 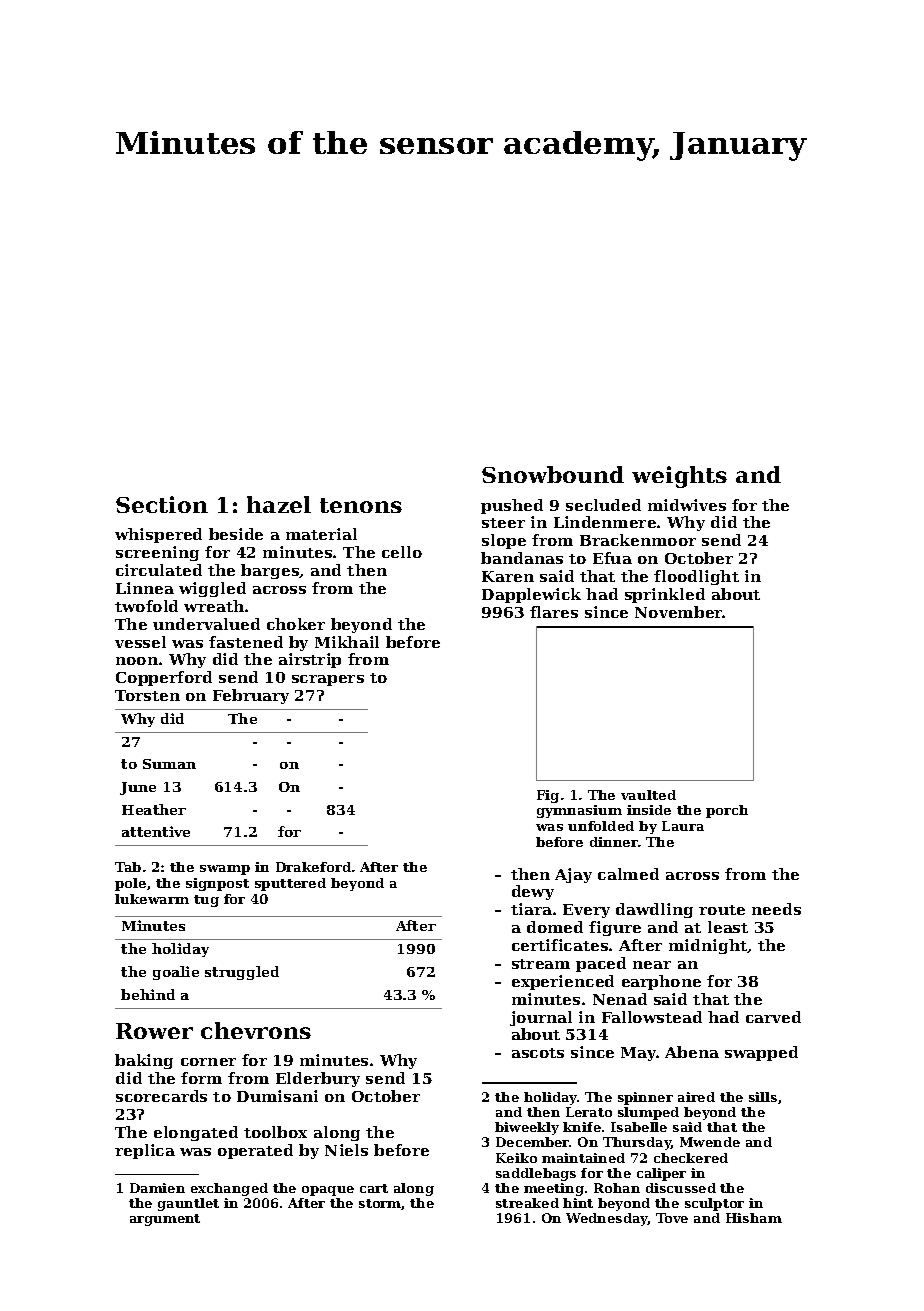 What do you see at coordinates (161, 1096) in the screenshot?
I see `scorecards` at bounding box center [161, 1096].
